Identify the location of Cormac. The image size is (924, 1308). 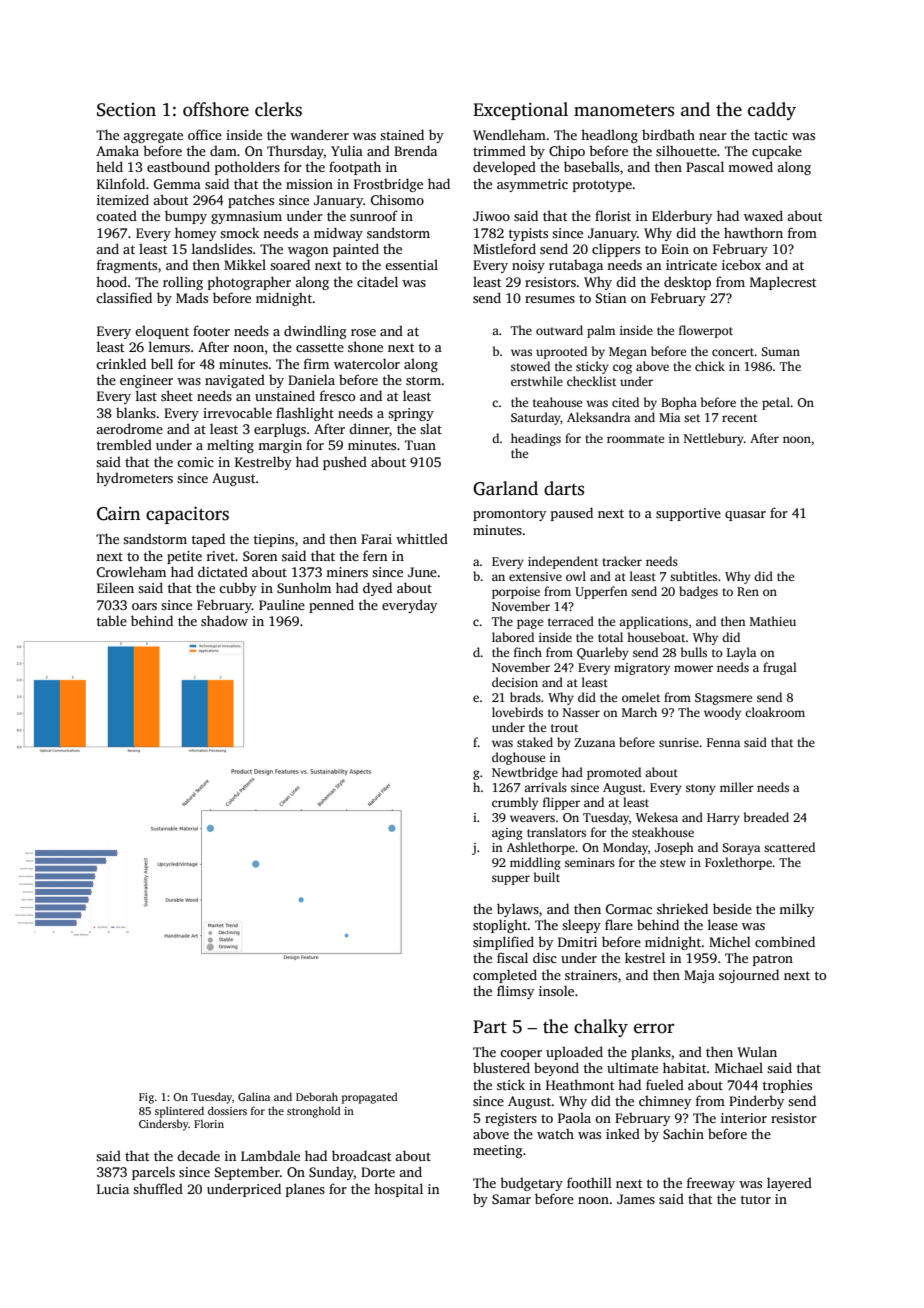
(629, 909).
